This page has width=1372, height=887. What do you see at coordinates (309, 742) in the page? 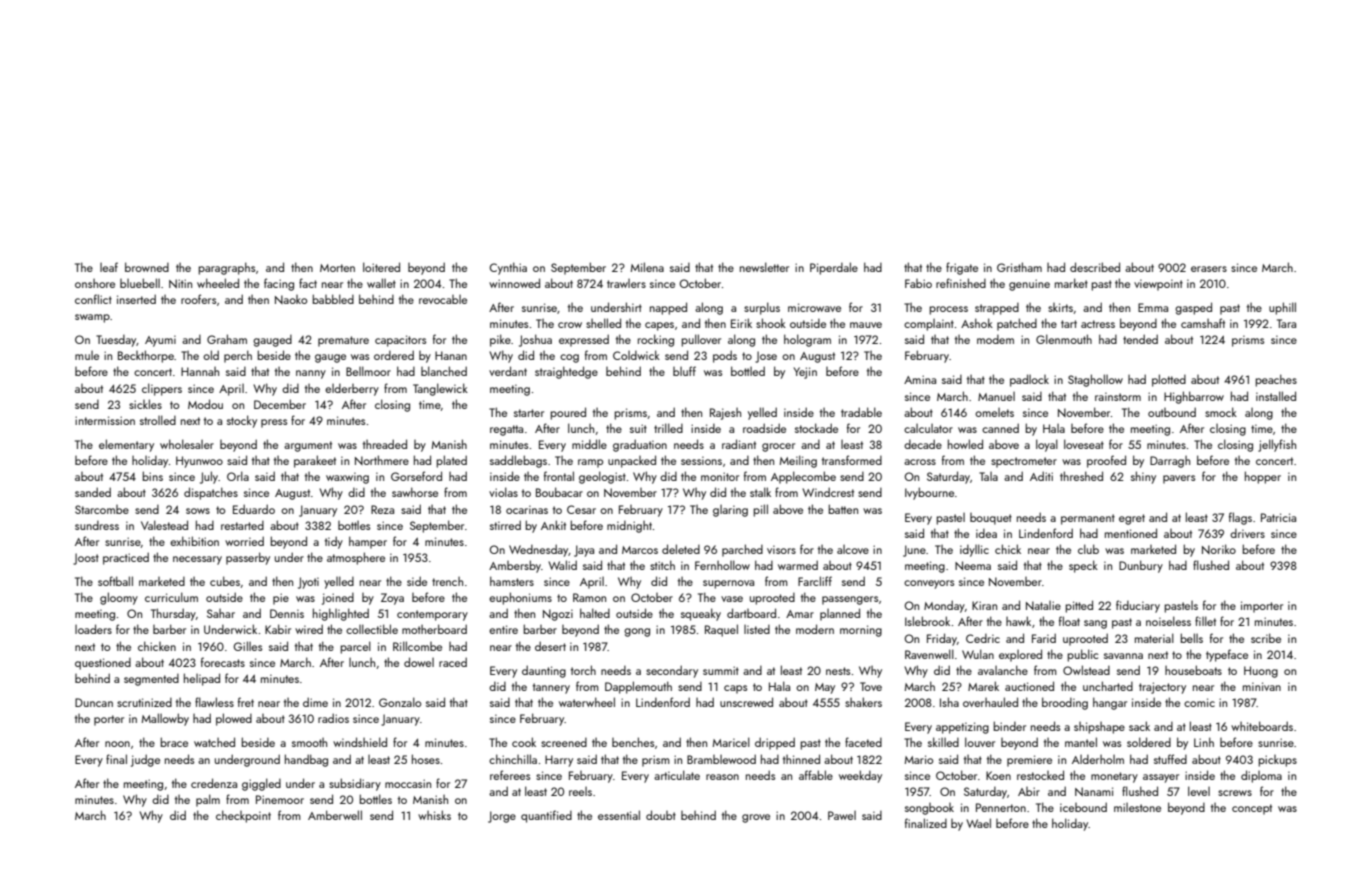
I see `smooth` at bounding box center [309, 742].
